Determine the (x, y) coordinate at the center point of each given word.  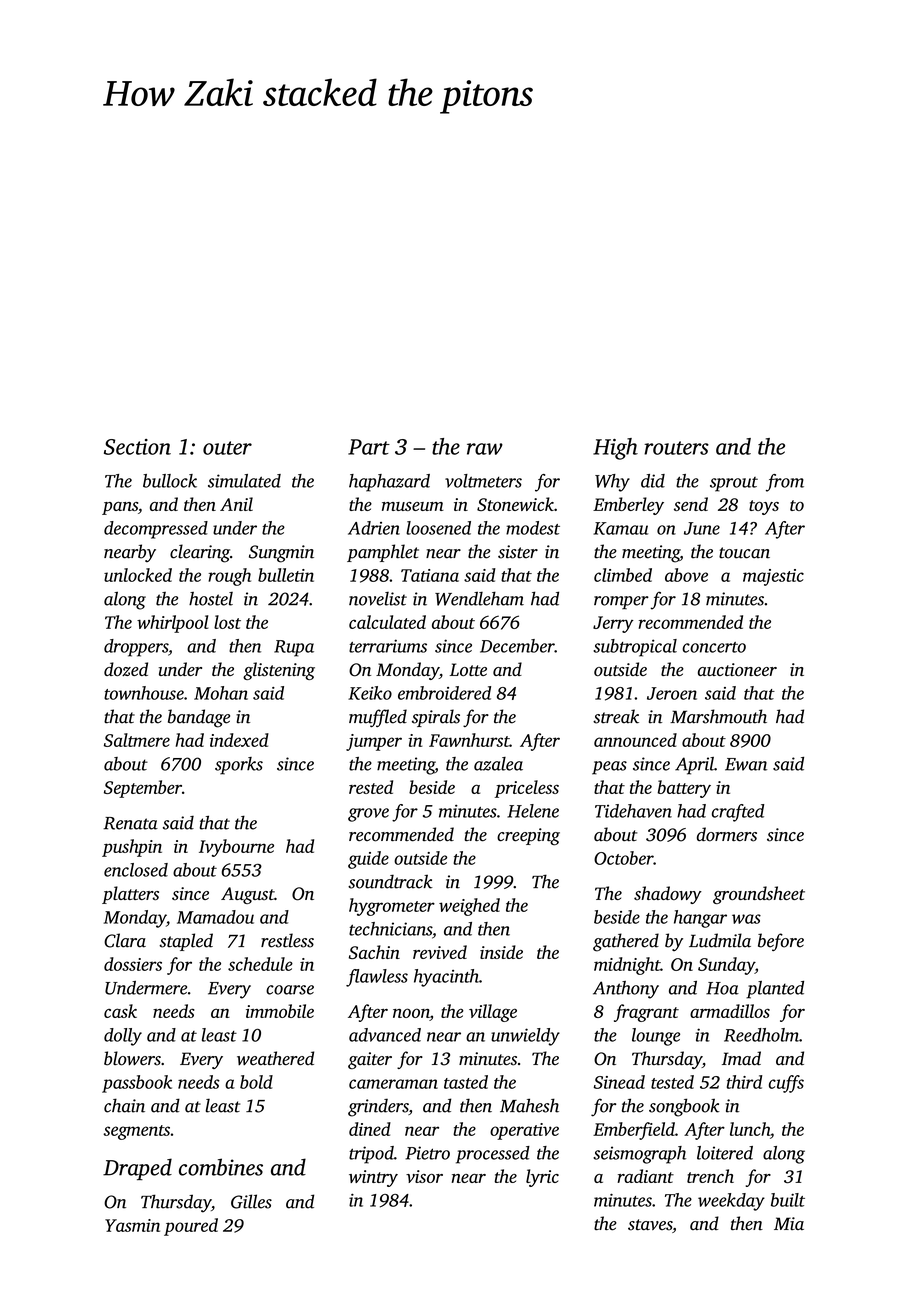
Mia (789, 1223)
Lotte (468, 669)
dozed (126, 669)
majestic (773, 577)
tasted (466, 1082)
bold (256, 1082)
